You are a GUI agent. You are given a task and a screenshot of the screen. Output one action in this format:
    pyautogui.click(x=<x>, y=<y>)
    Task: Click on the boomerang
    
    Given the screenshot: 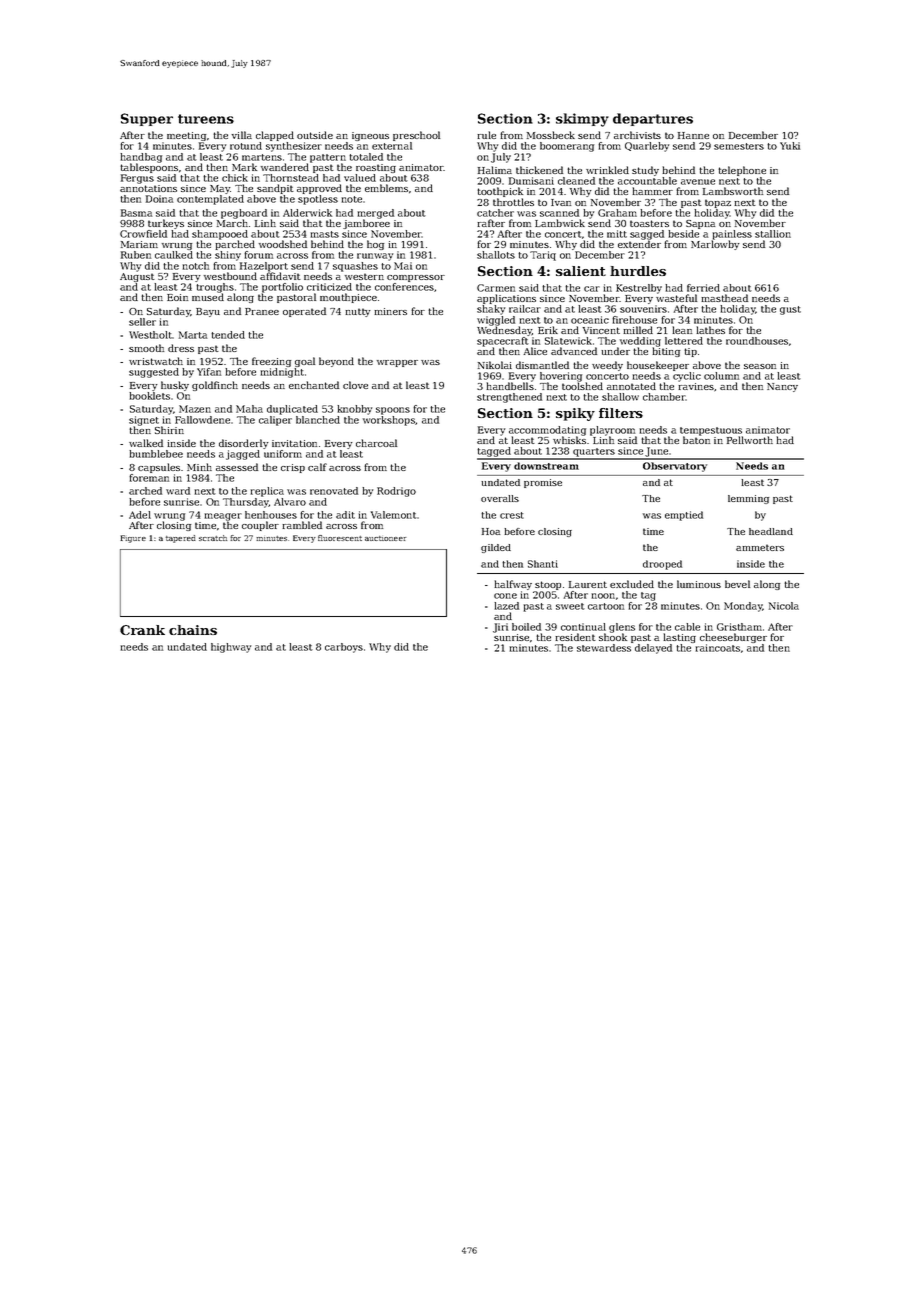 What is the action you would take?
    pyautogui.click(x=567, y=147)
